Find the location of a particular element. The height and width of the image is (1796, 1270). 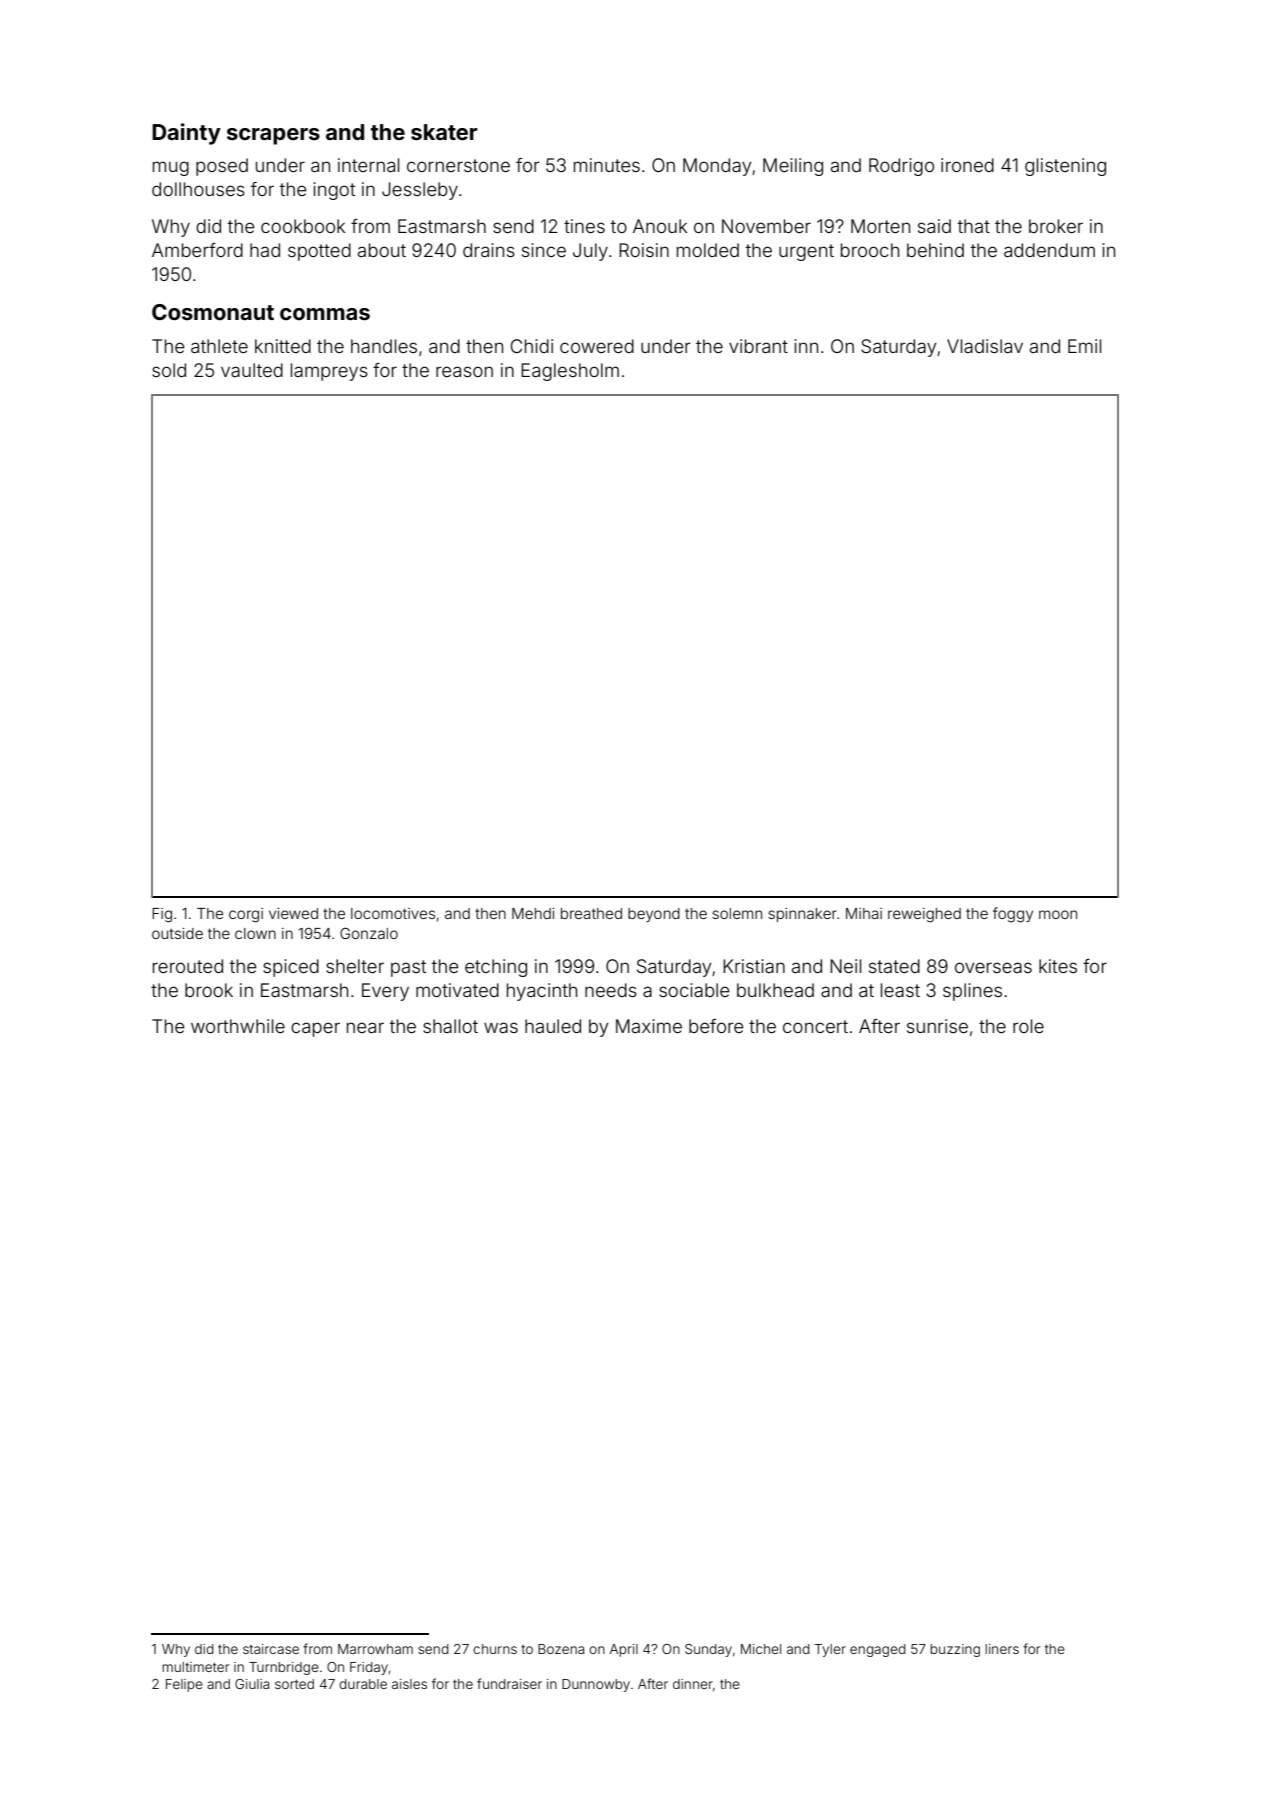

concert is located at coordinates (815, 1026).
